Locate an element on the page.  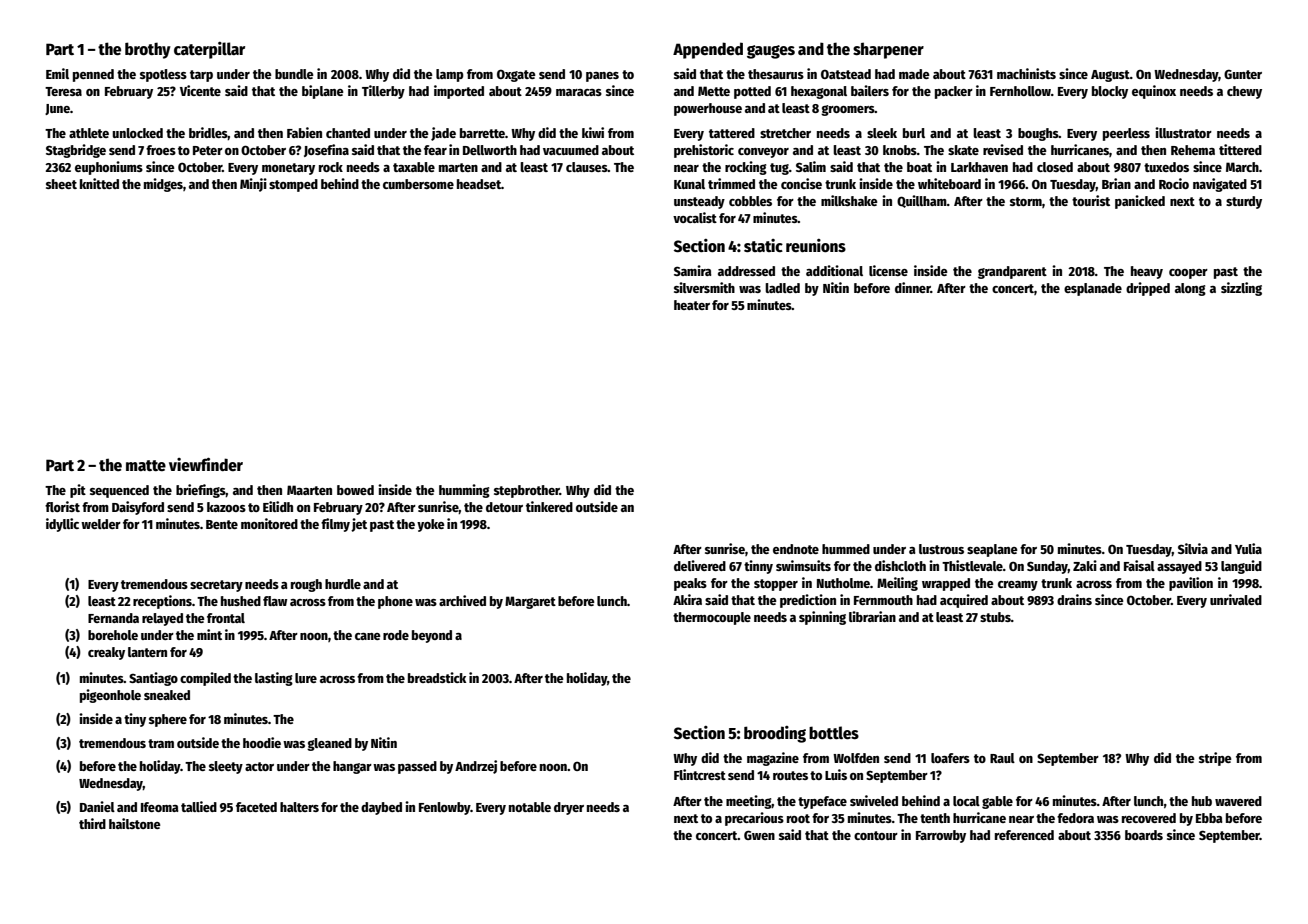
sizzling is located at coordinates (1241, 289).
